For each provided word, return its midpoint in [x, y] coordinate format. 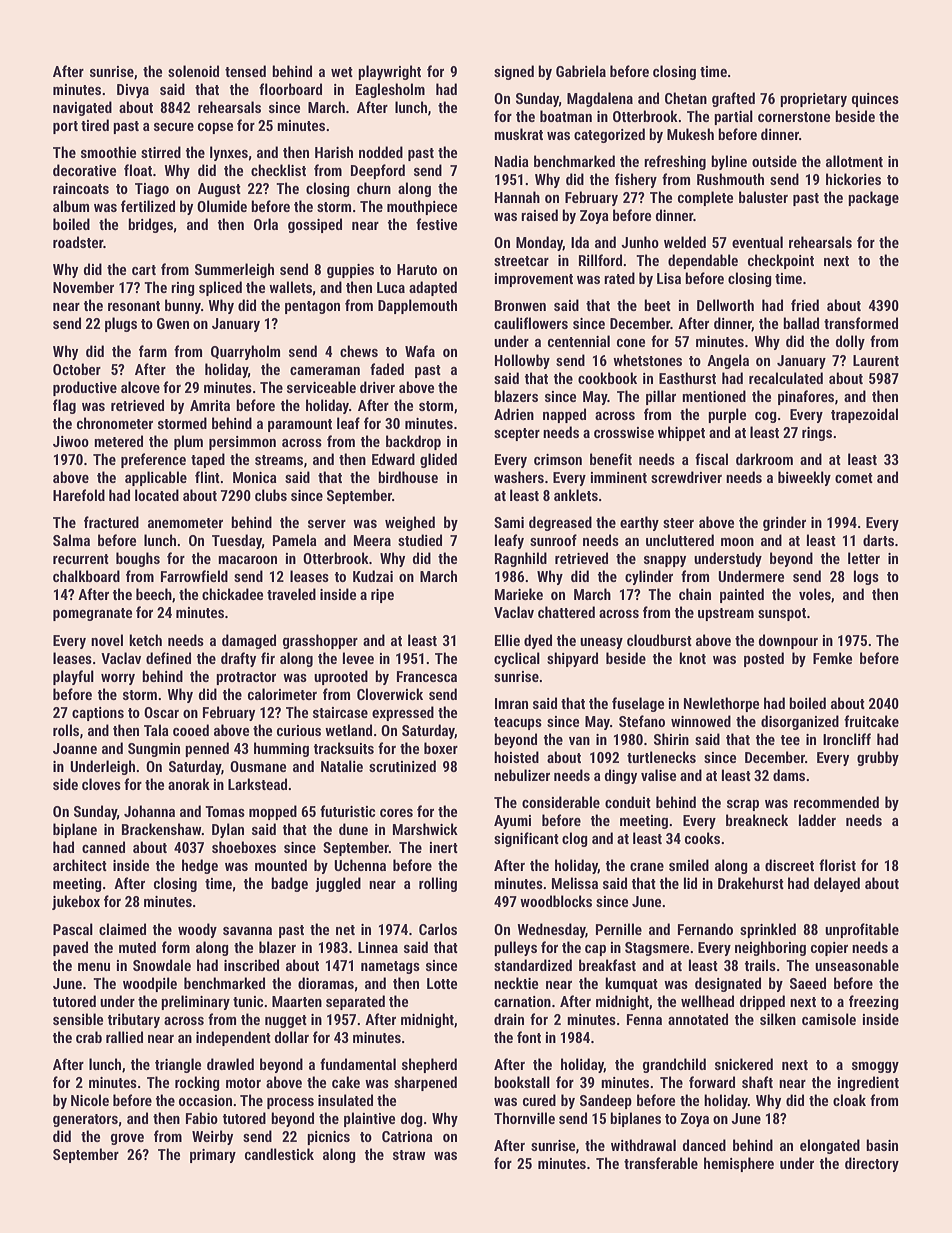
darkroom [764, 459]
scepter [517, 434]
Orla [266, 224]
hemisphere [739, 1164]
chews [359, 351]
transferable [661, 1163]
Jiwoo [71, 441]
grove [127, 1139]
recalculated [786, 378]
